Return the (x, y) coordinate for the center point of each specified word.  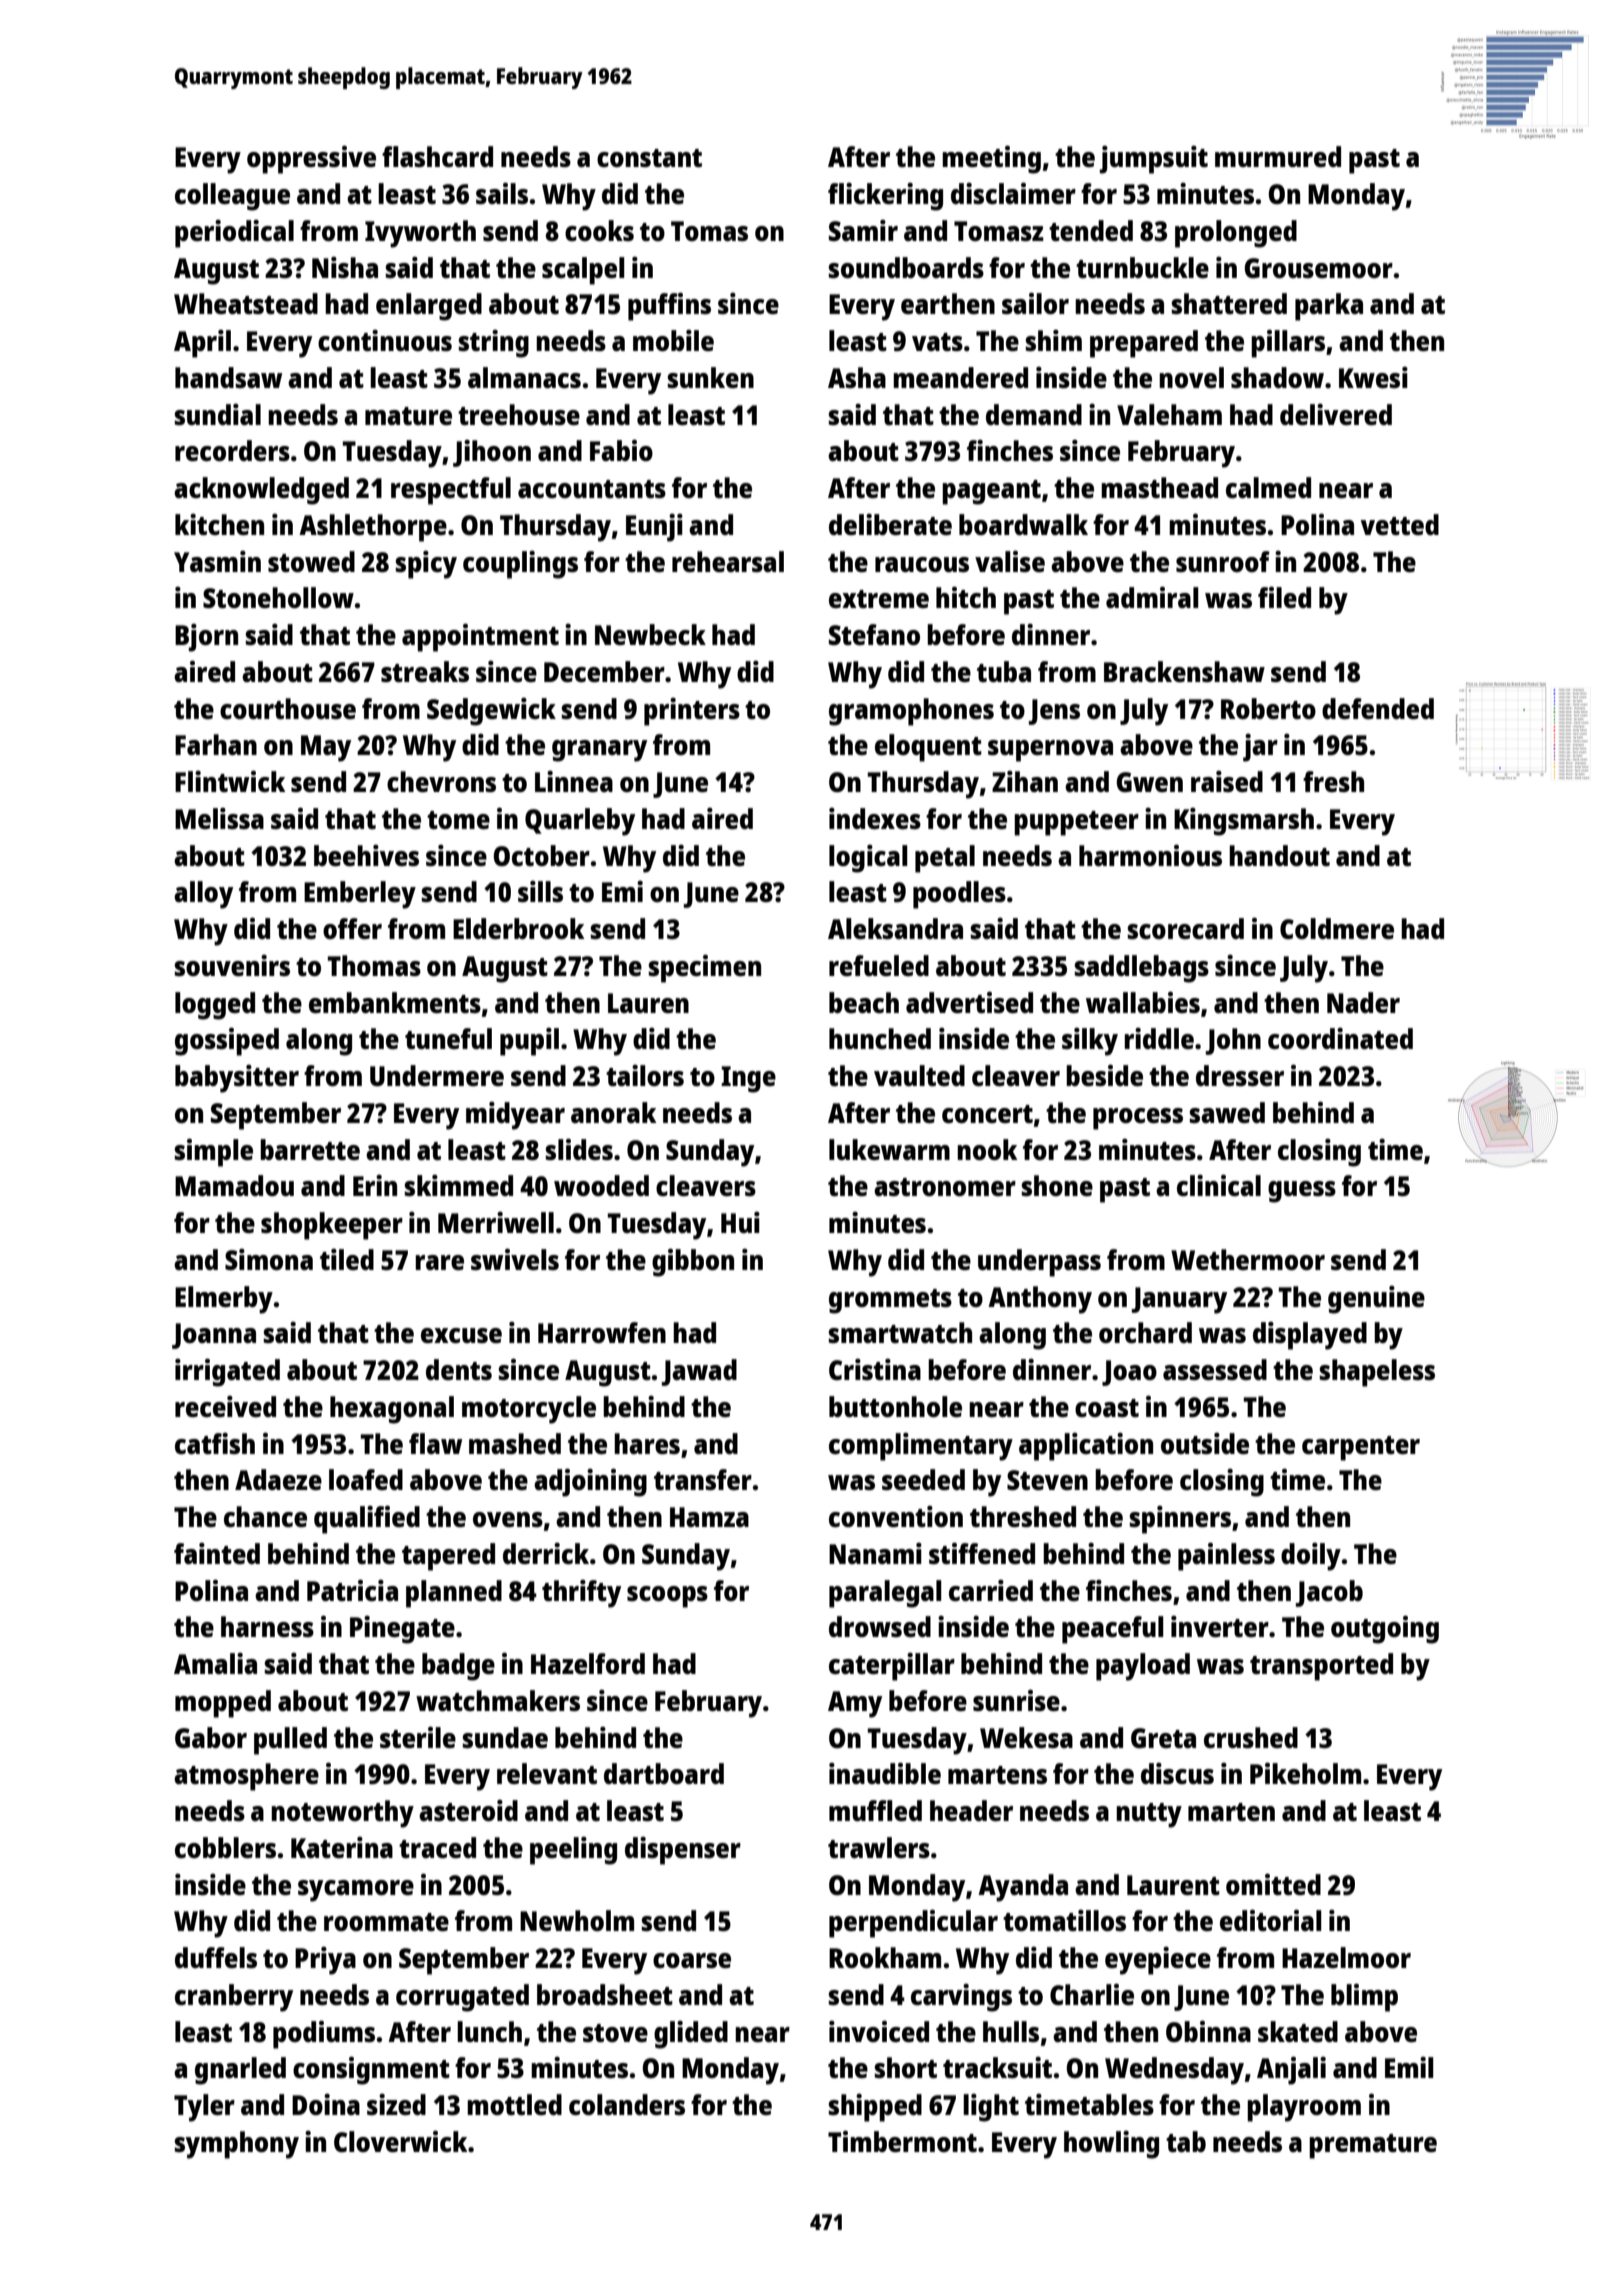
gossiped (227, 1041)
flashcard (437, 156)
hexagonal (392, 1410)
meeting (991, 159)
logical (868, 858)
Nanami (875, 1553)
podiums (324, 2034)
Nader (1363, 1002)
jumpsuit (1154, 159)
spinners (1180, 1519)
